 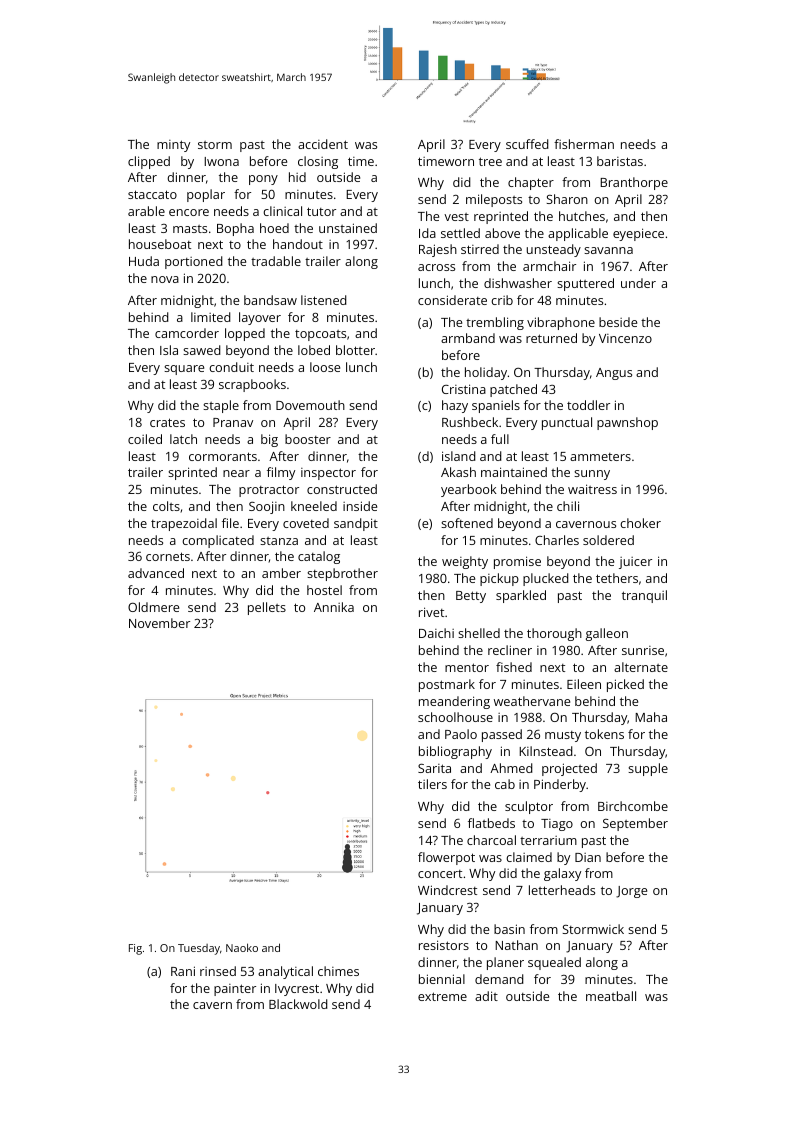 I want to click on Rani, so click(x=183, y=971).
